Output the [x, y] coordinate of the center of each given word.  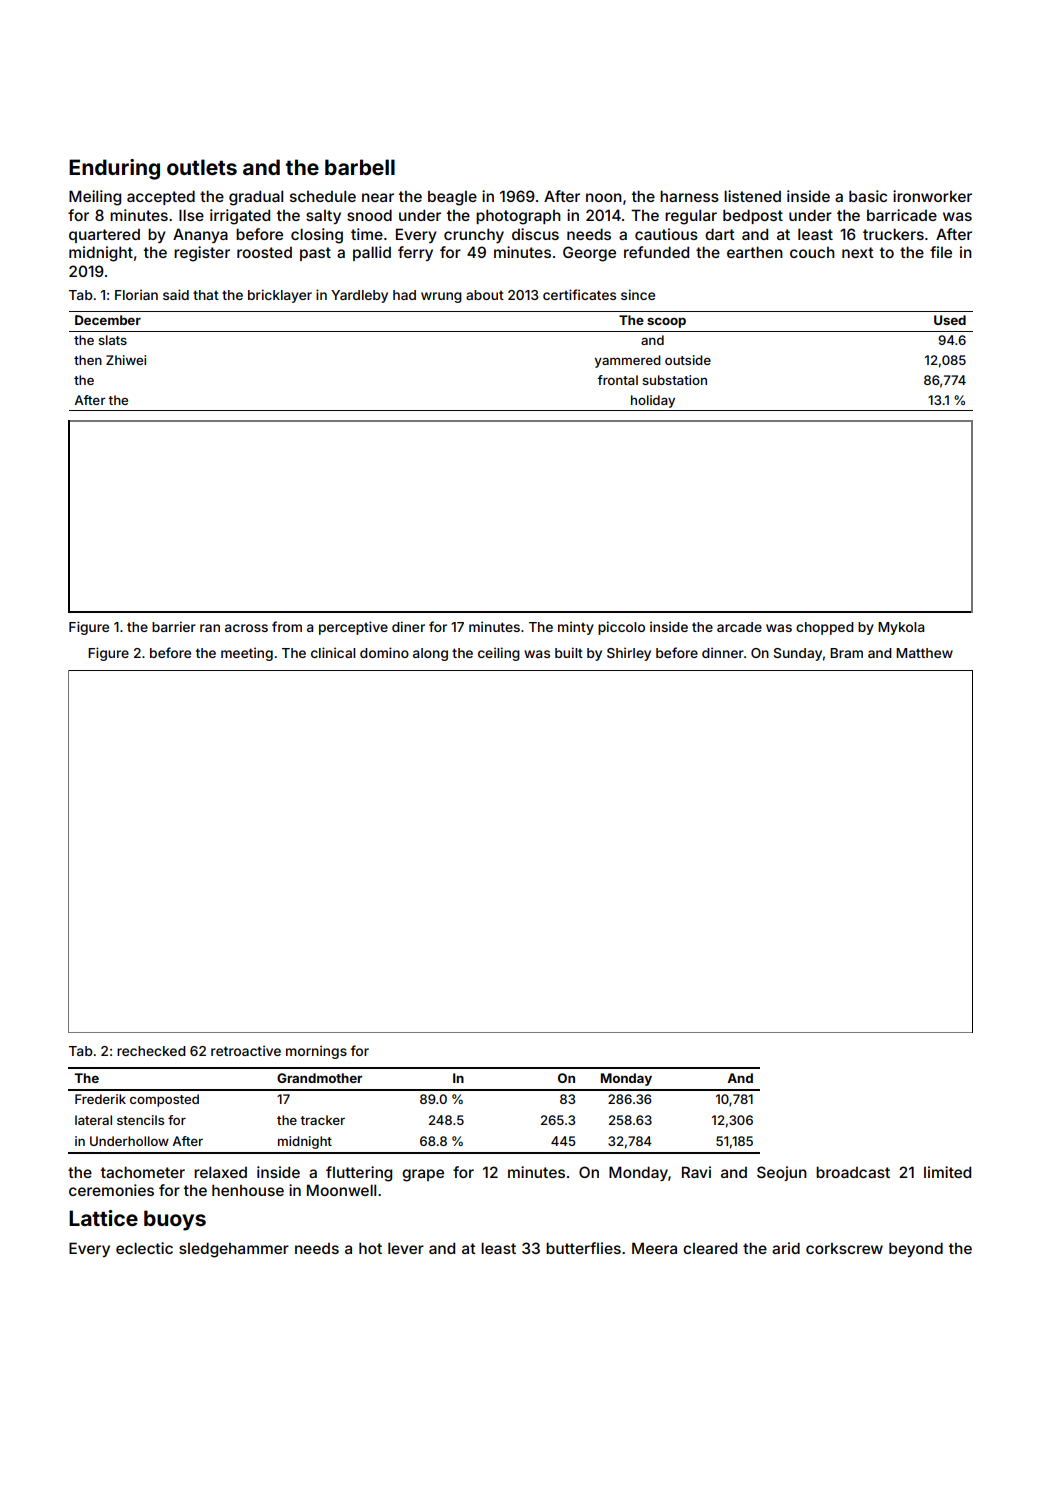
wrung [441, 297]
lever [406, 1248]
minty [576, 628]
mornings [316, 1052]
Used [950, 320]
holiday [653, 401]
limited [947, 1172]
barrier [174, 626]
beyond [916, 1249]
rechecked [151, 1051]
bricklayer [280, 296]
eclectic [144, 1248]
